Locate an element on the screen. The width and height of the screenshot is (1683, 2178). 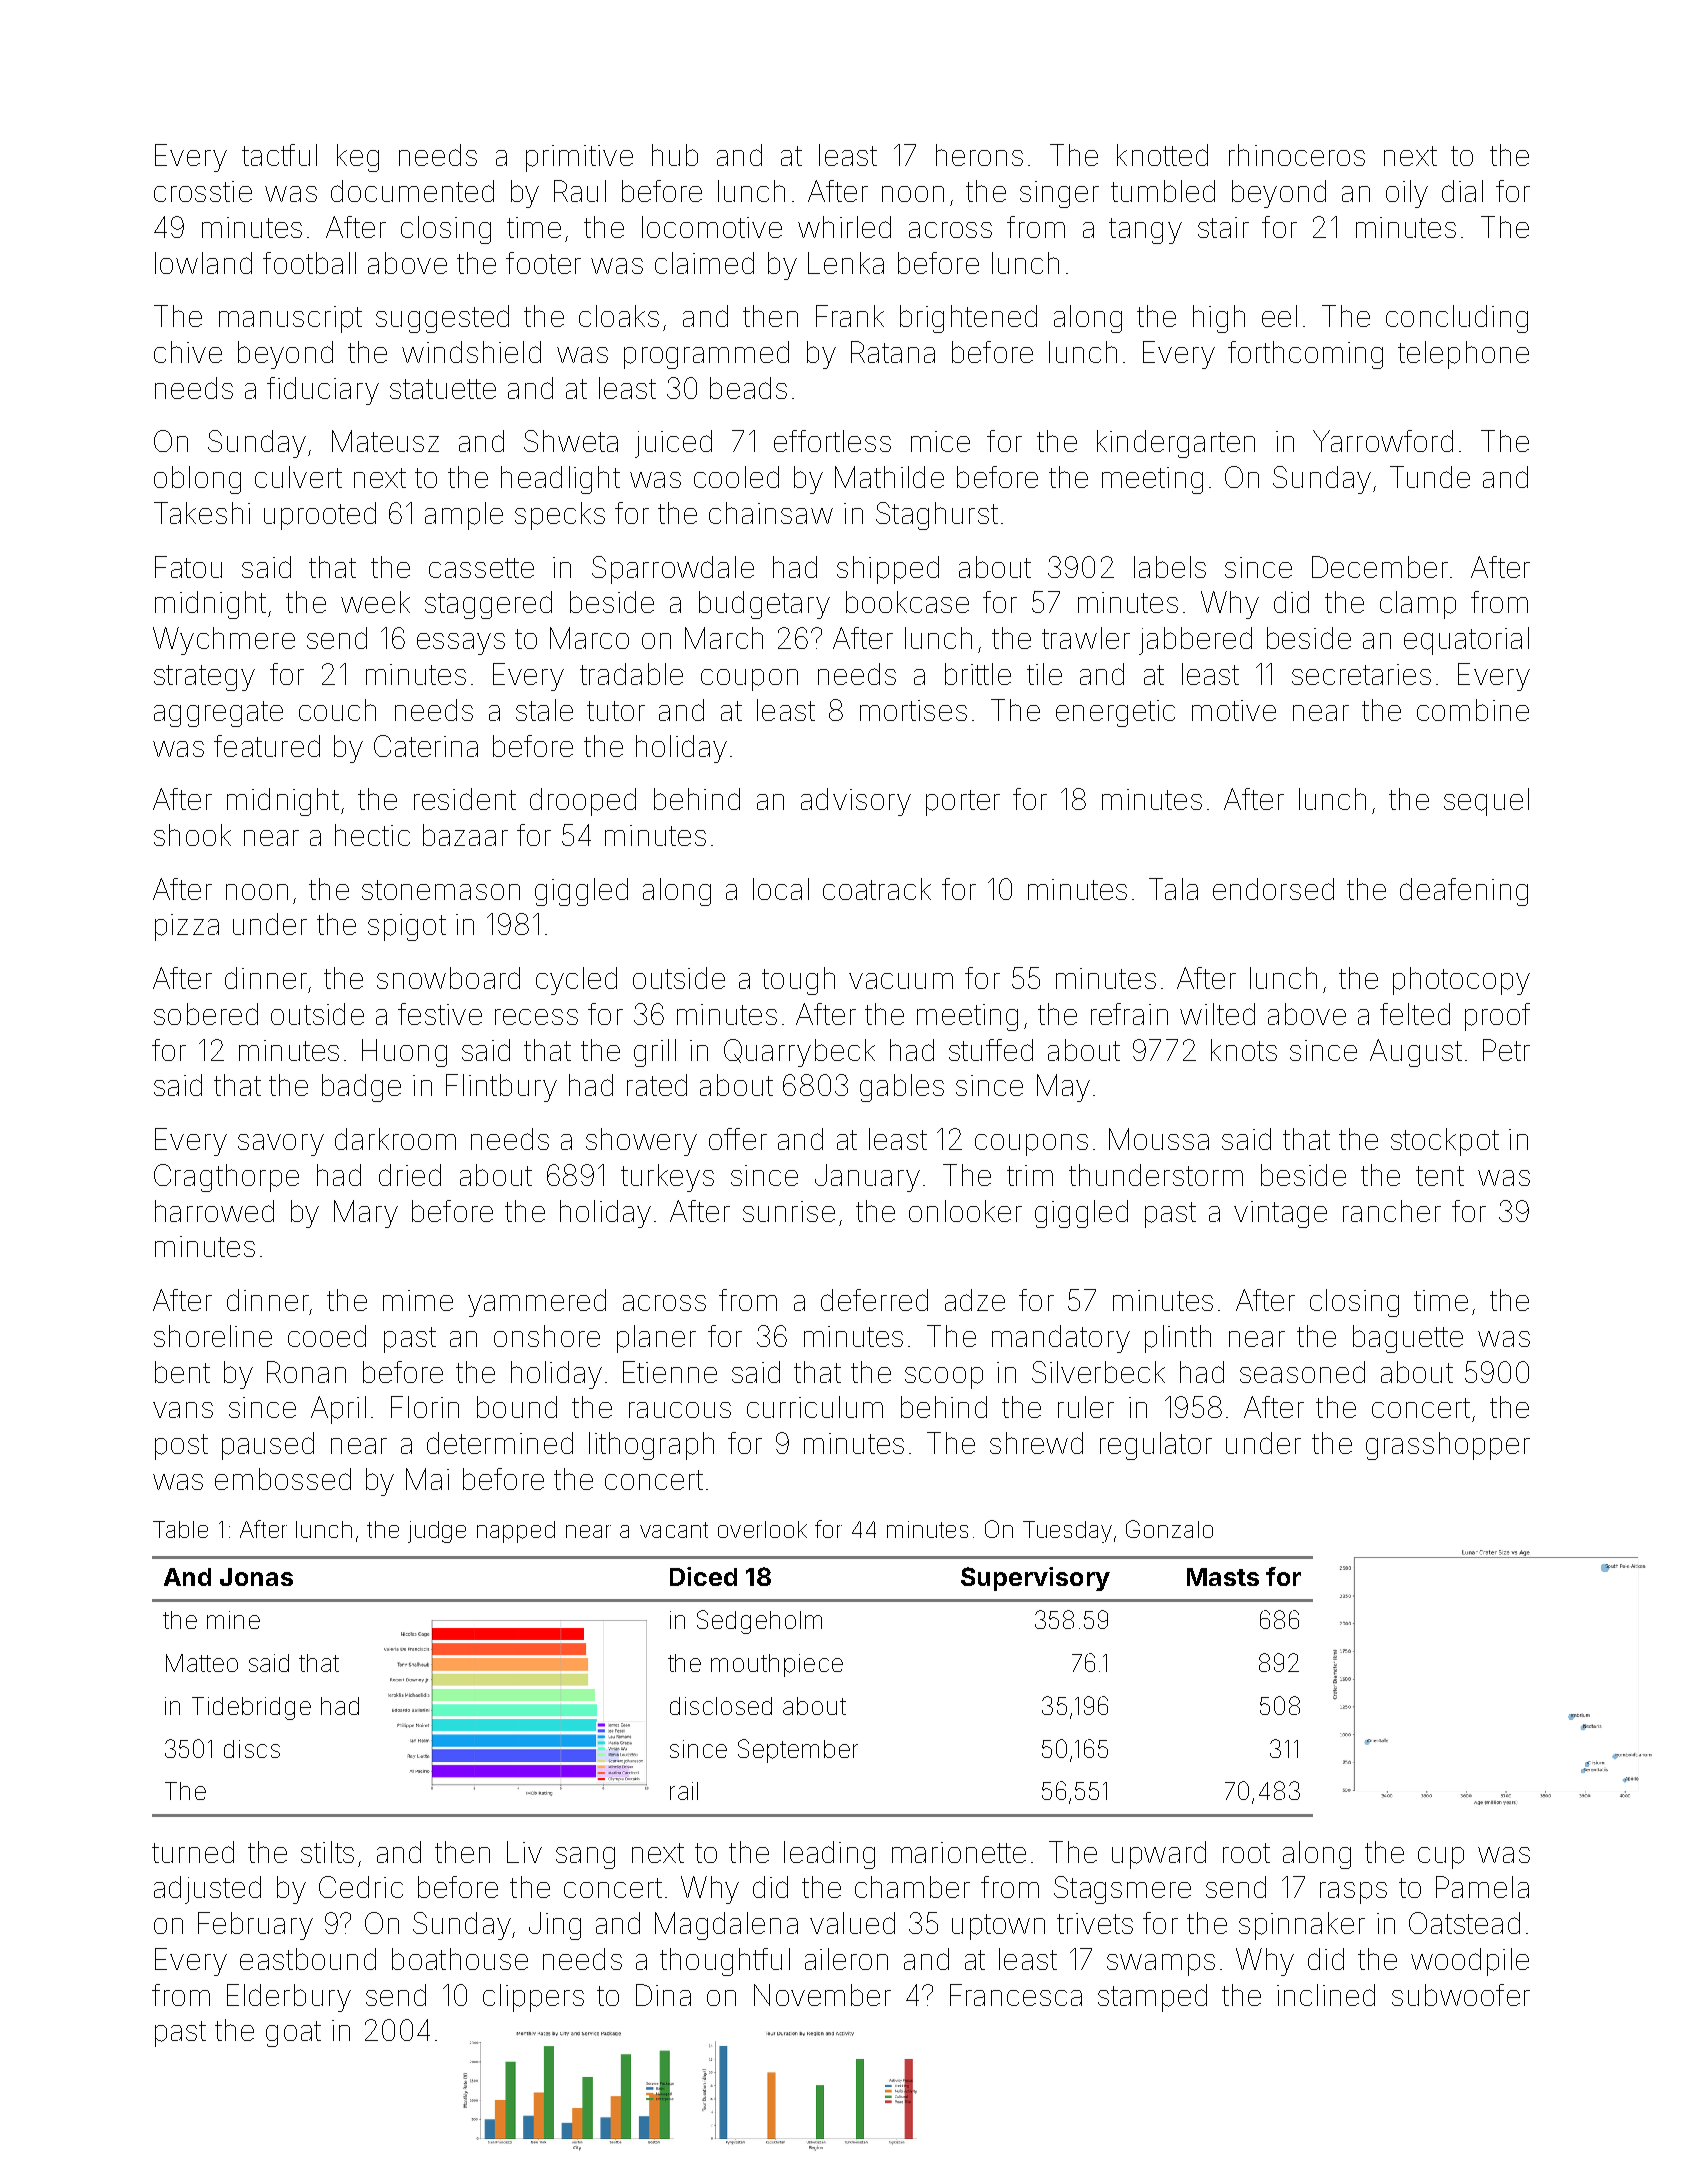
goat is located at coordinates (293, 2034).
